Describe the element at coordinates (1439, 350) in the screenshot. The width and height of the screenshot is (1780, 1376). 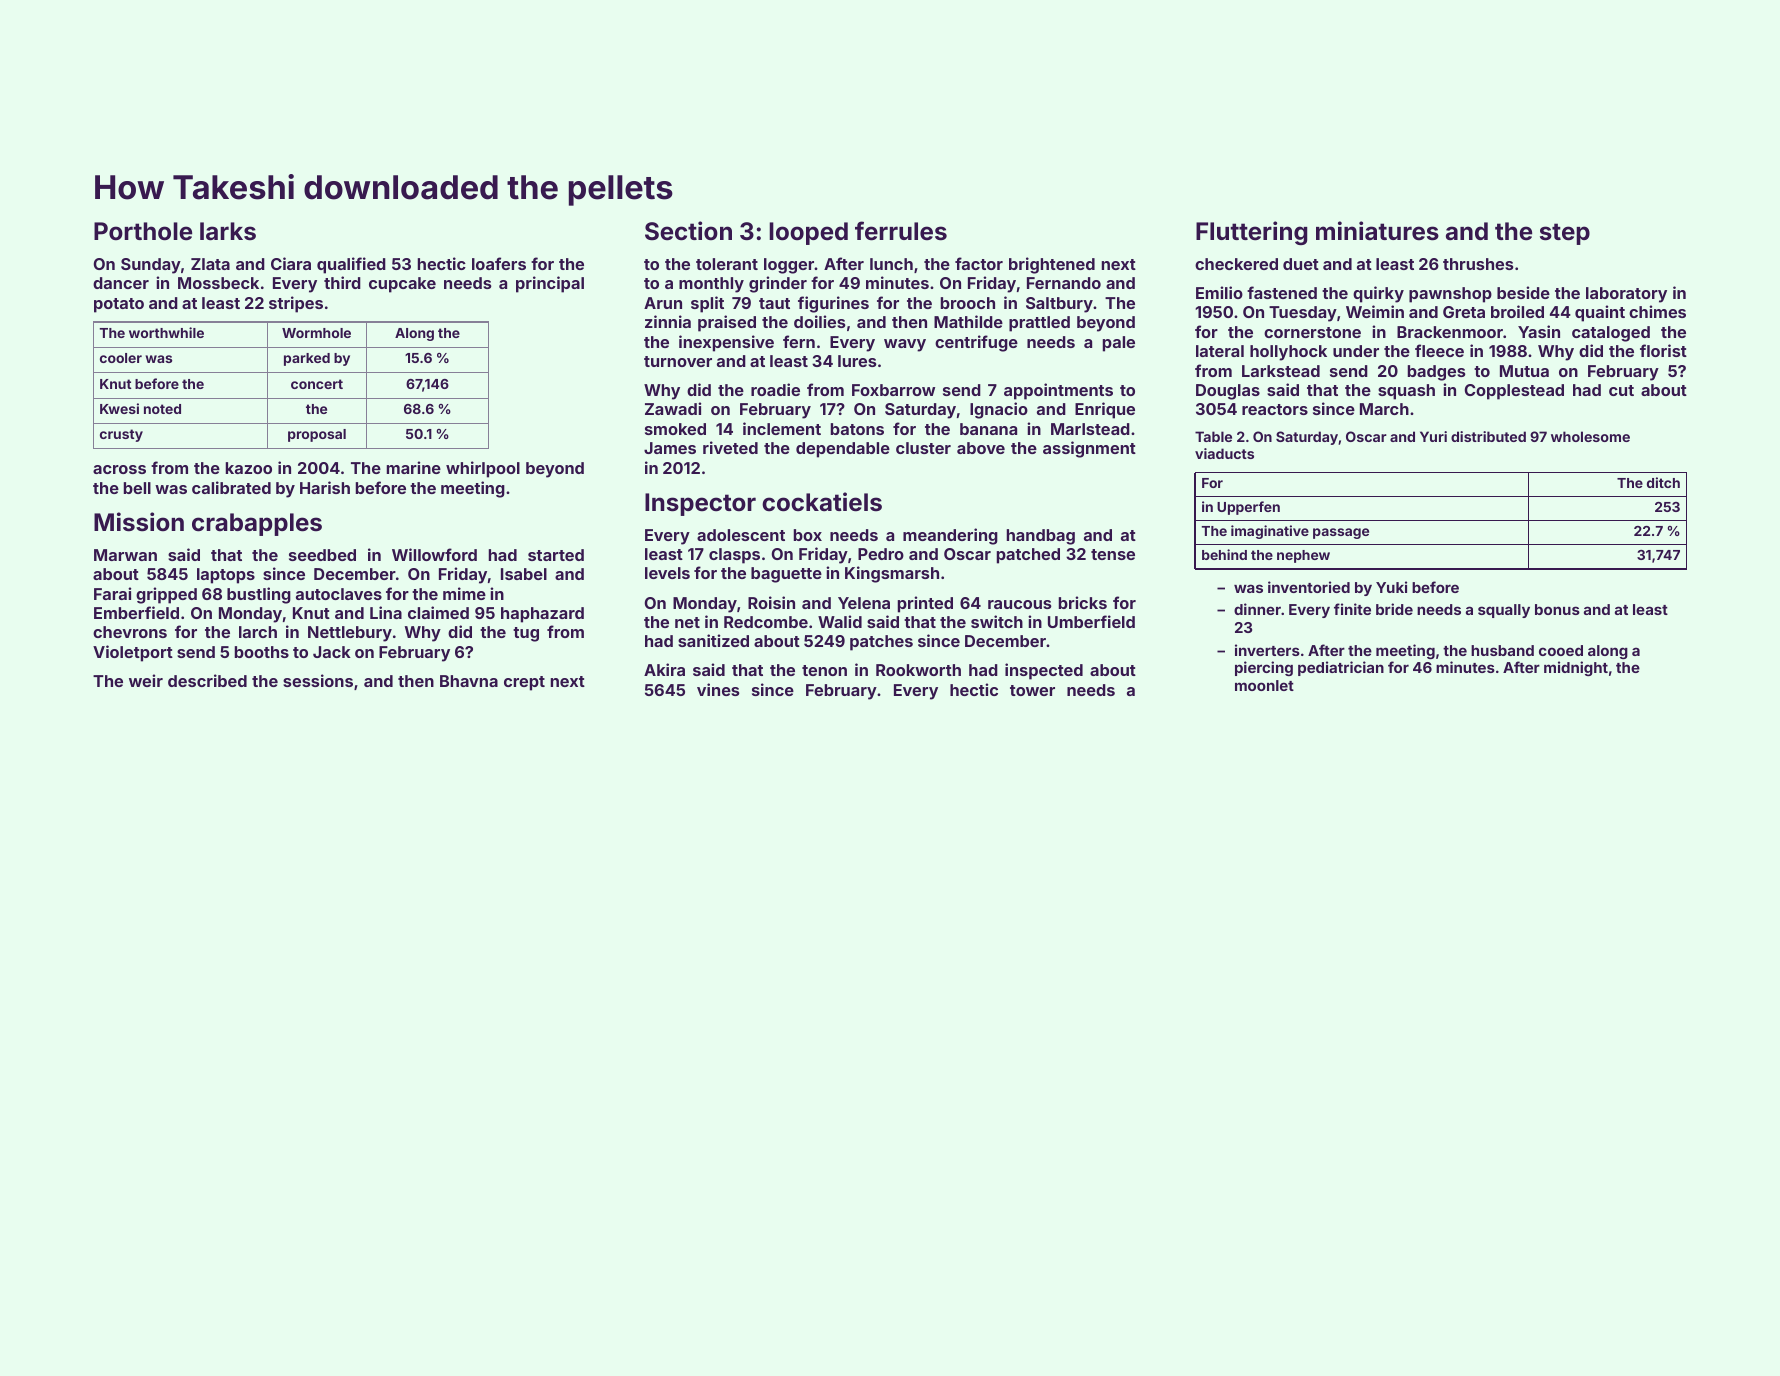
I see `fleece` at that location.
